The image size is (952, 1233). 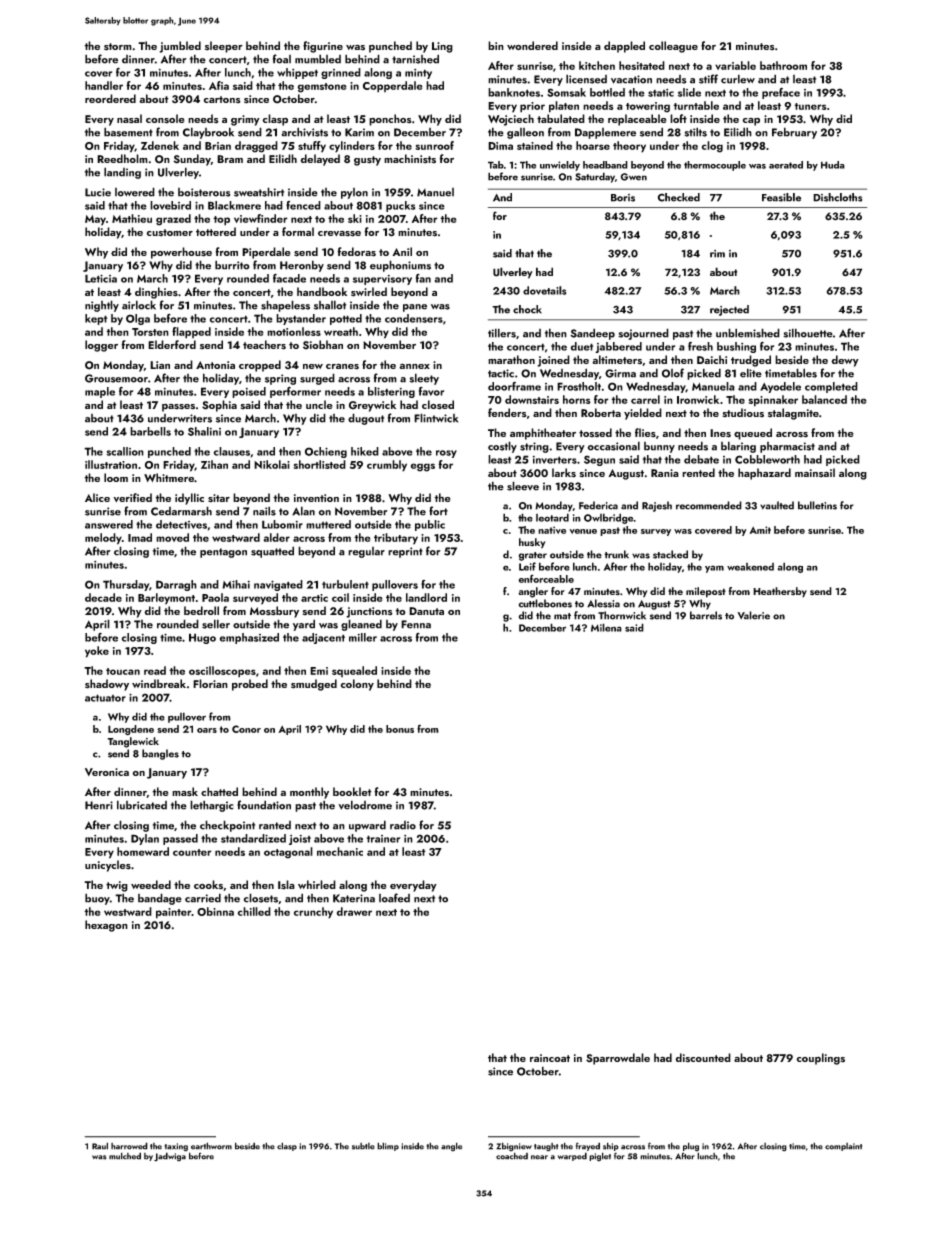 What do you see at coordinates (837, 197) in the screenshot?
I see `Dishcloths` at bounding box center [837, 197].
